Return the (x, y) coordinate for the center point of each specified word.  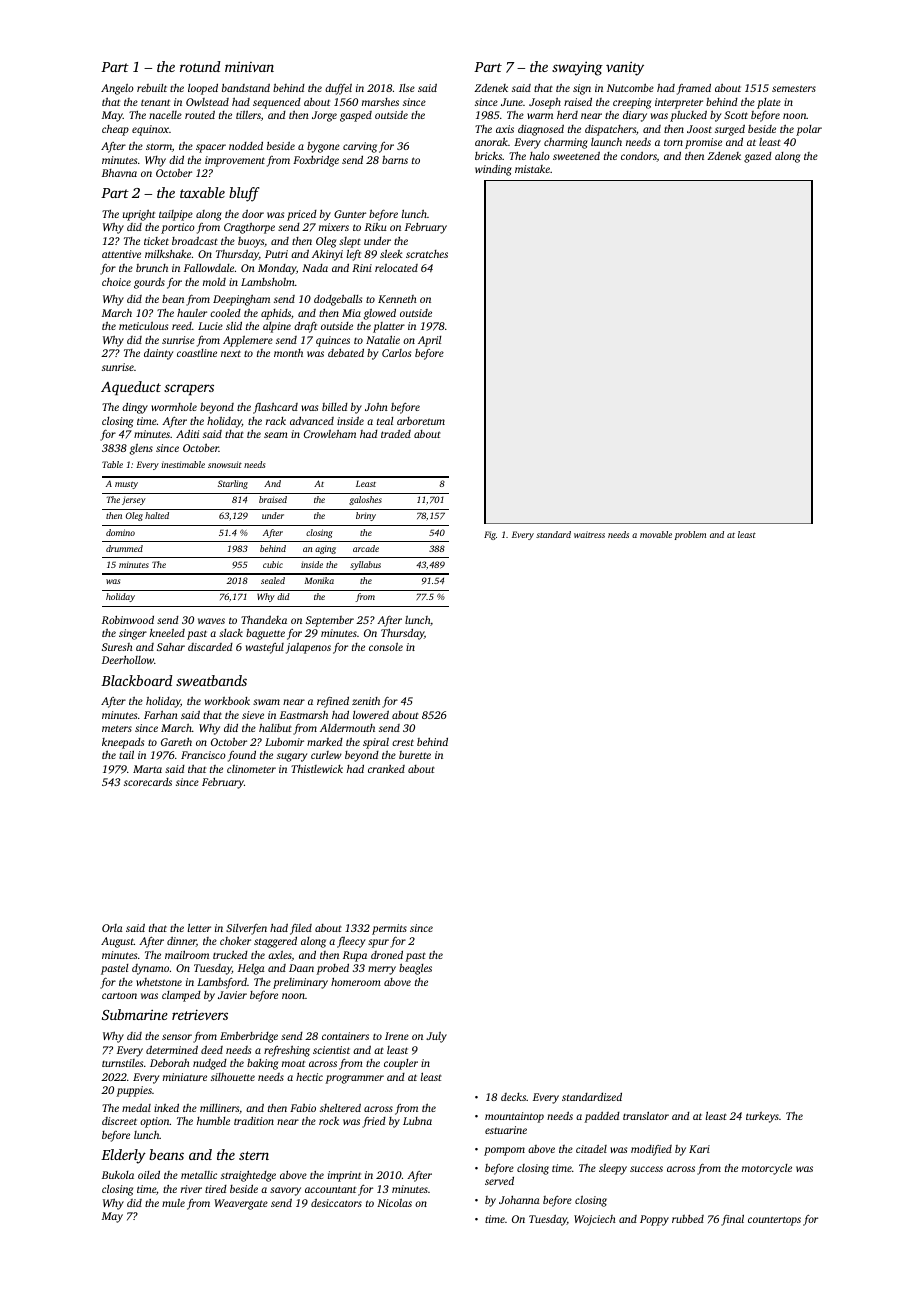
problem (690, 535)
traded (396, 433)
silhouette (233, 1077)
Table (112, 464)
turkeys (762, 1117)
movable (656, 534)
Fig (490, 535)
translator (646, 1116)
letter (199, 928)
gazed (758, 157)
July (436, 1037)
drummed (124, 548)
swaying (577, 69)
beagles (415, 969)
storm (159, 146)
